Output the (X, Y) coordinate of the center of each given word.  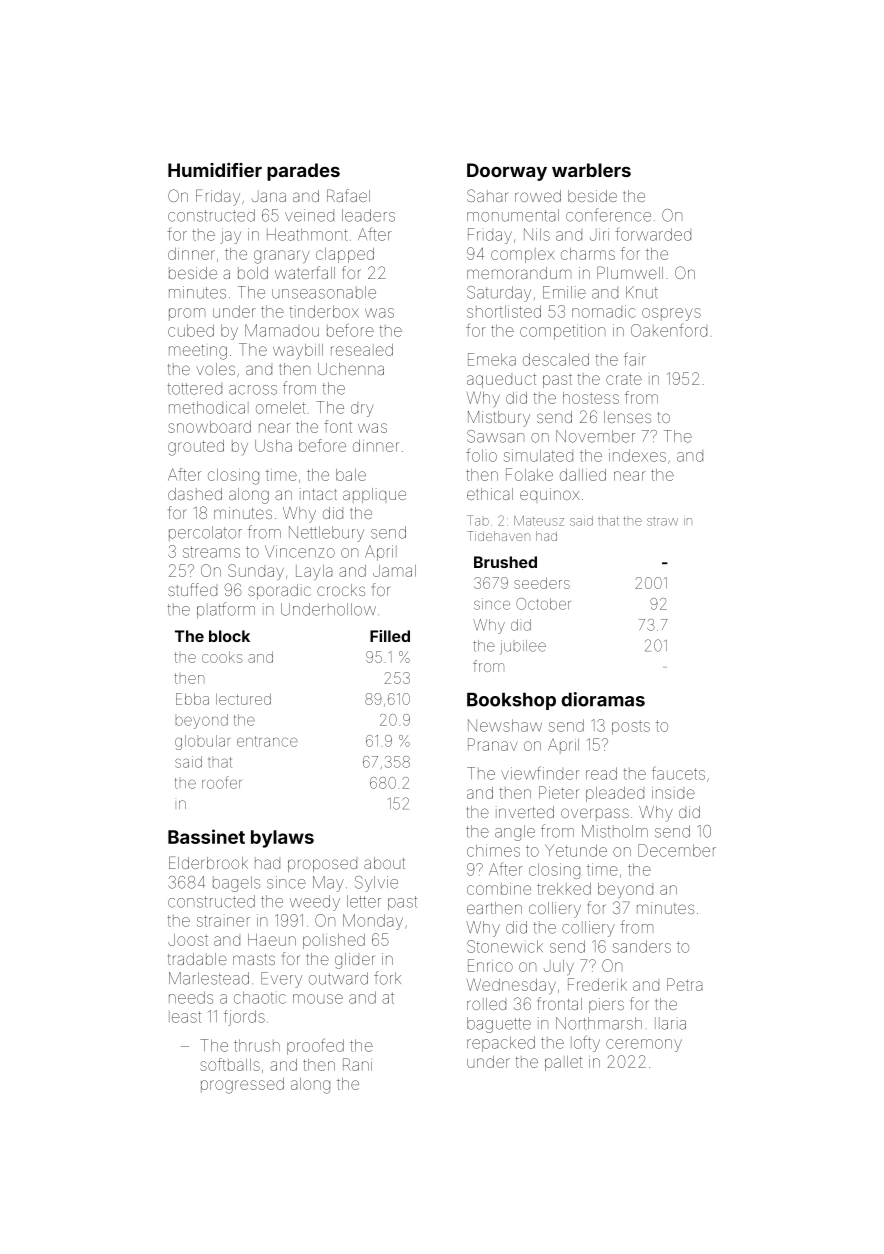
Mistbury (499, 419)
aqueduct (501, 381)
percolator (205, 533)
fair (635, 359)
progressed (242, 1086)
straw (662, 522)
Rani (357, 1064)
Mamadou (282, 330)
